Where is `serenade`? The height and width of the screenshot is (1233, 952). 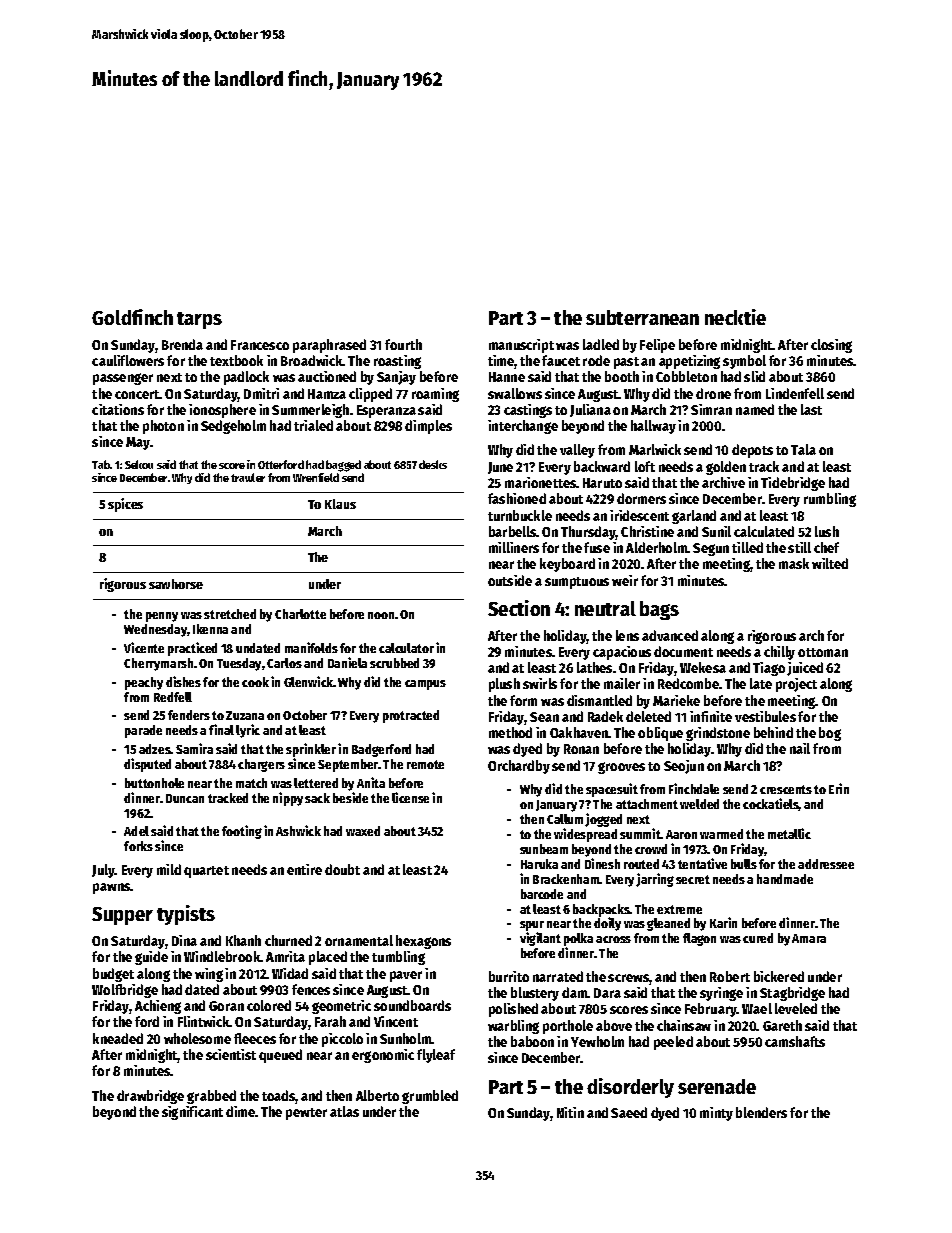 serenade is located at coordinates (717, 1086).
